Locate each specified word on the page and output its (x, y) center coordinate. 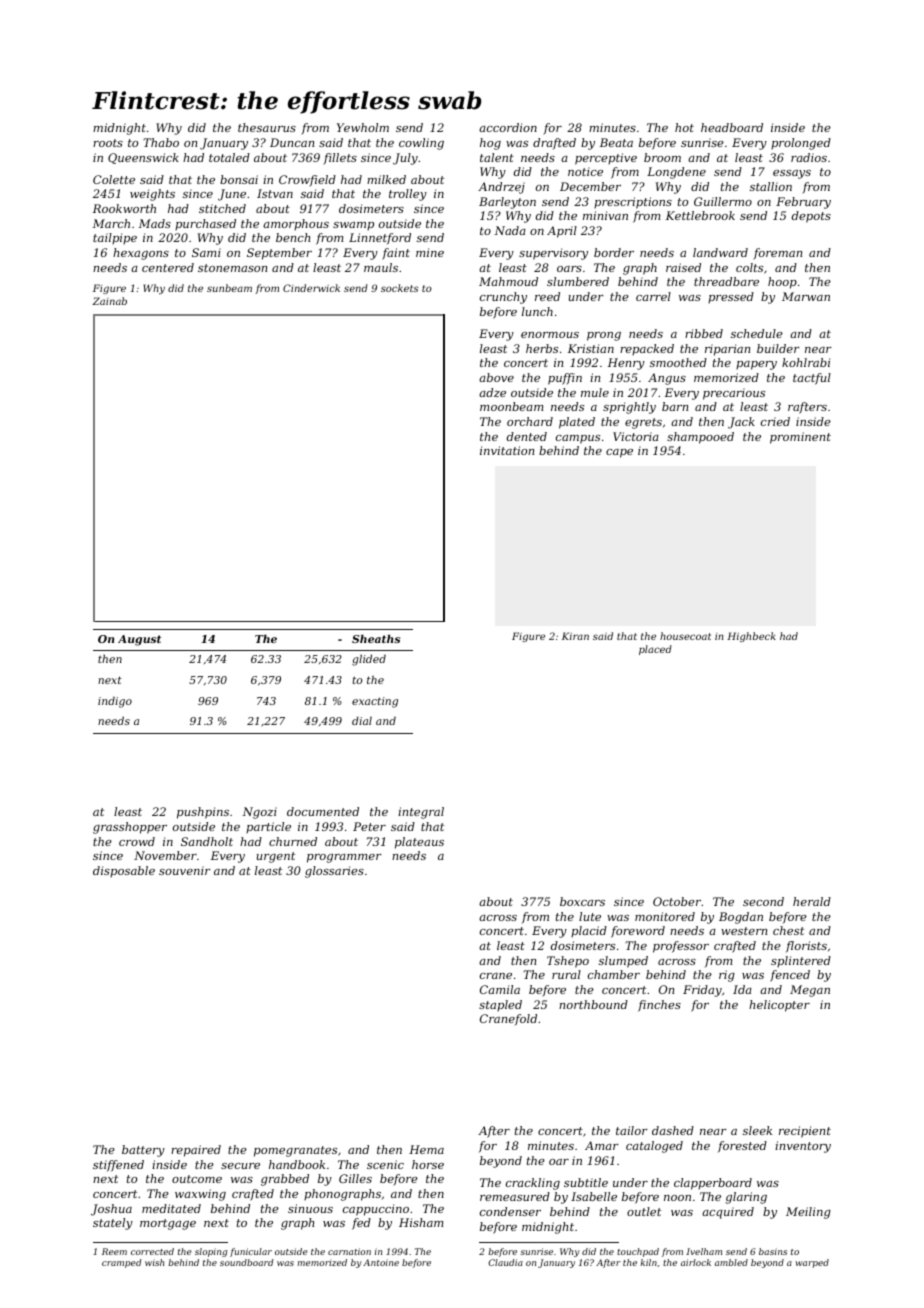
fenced (790, 976)
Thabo (161, 142)
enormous (550, 335)
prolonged (801, 144)
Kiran (575, 636)
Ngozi (259, 813)
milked (386, 179)
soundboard (247, 1262)
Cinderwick (311, 288)
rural (566, 974)
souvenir (185, 870)
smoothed (678, 362)
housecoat (685, 636)
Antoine (381, 1262)
